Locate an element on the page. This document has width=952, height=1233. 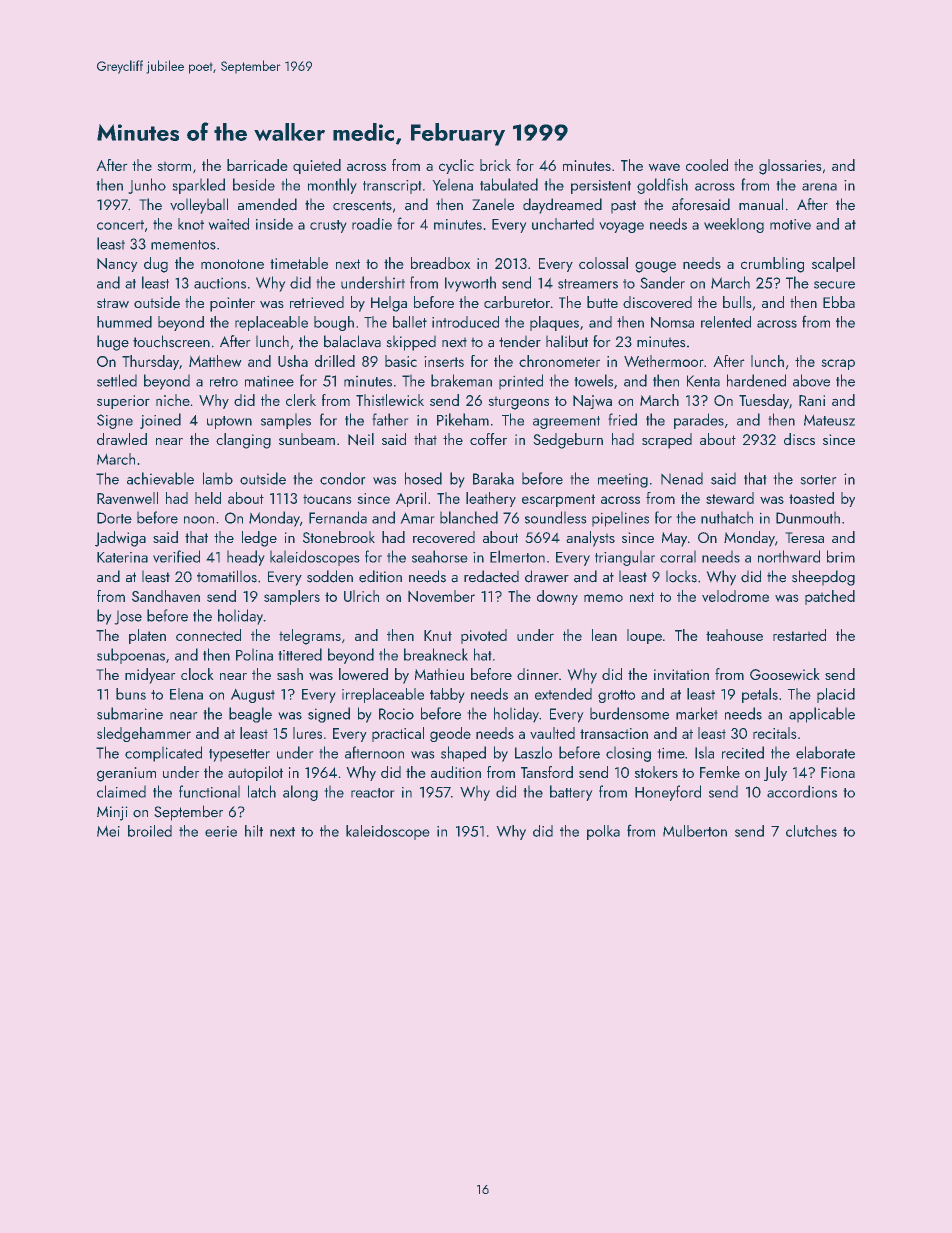
lures is located at coordinates (307, 733).
